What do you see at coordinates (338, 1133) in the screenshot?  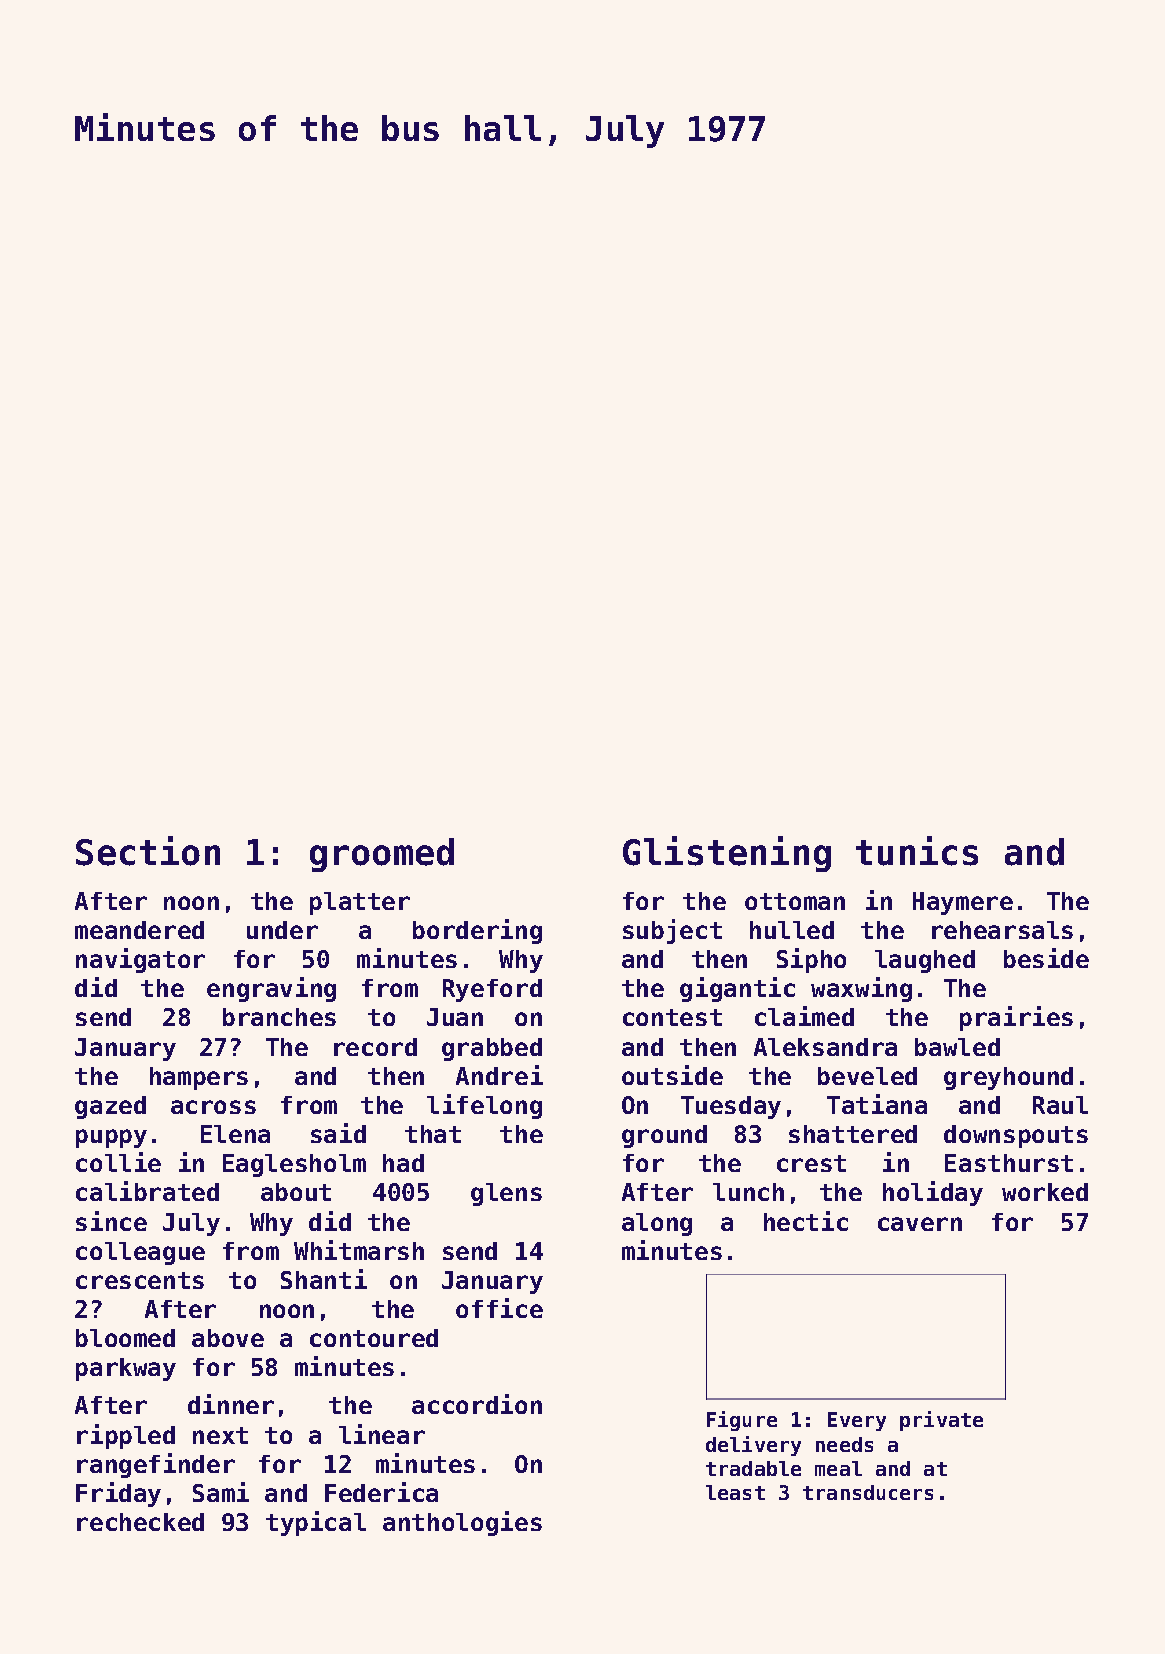 I see `said` at bounding box center [338, 1133].
